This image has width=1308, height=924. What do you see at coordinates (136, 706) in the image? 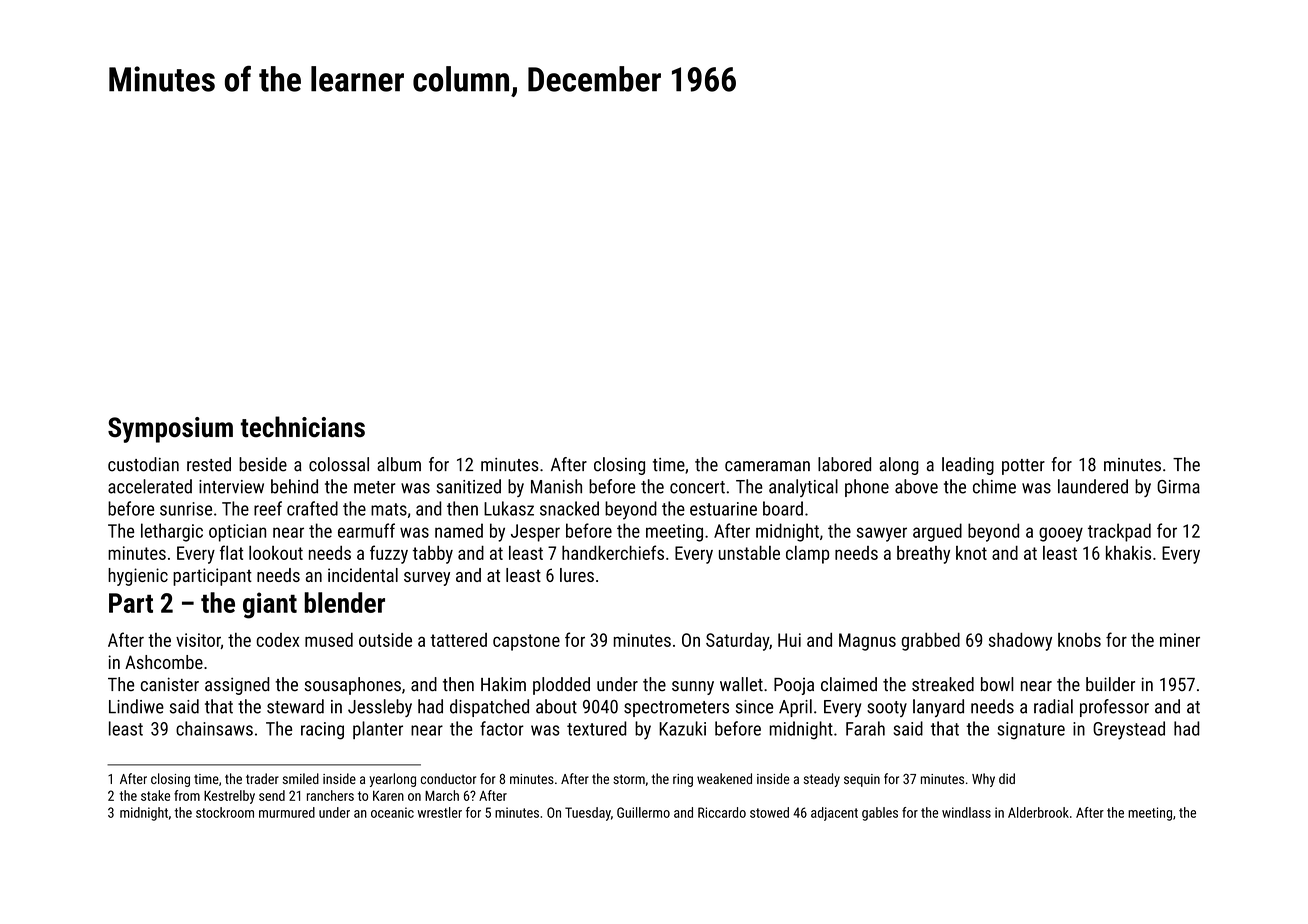
I see `Lindiwe` at bounding box center [136, 706].
